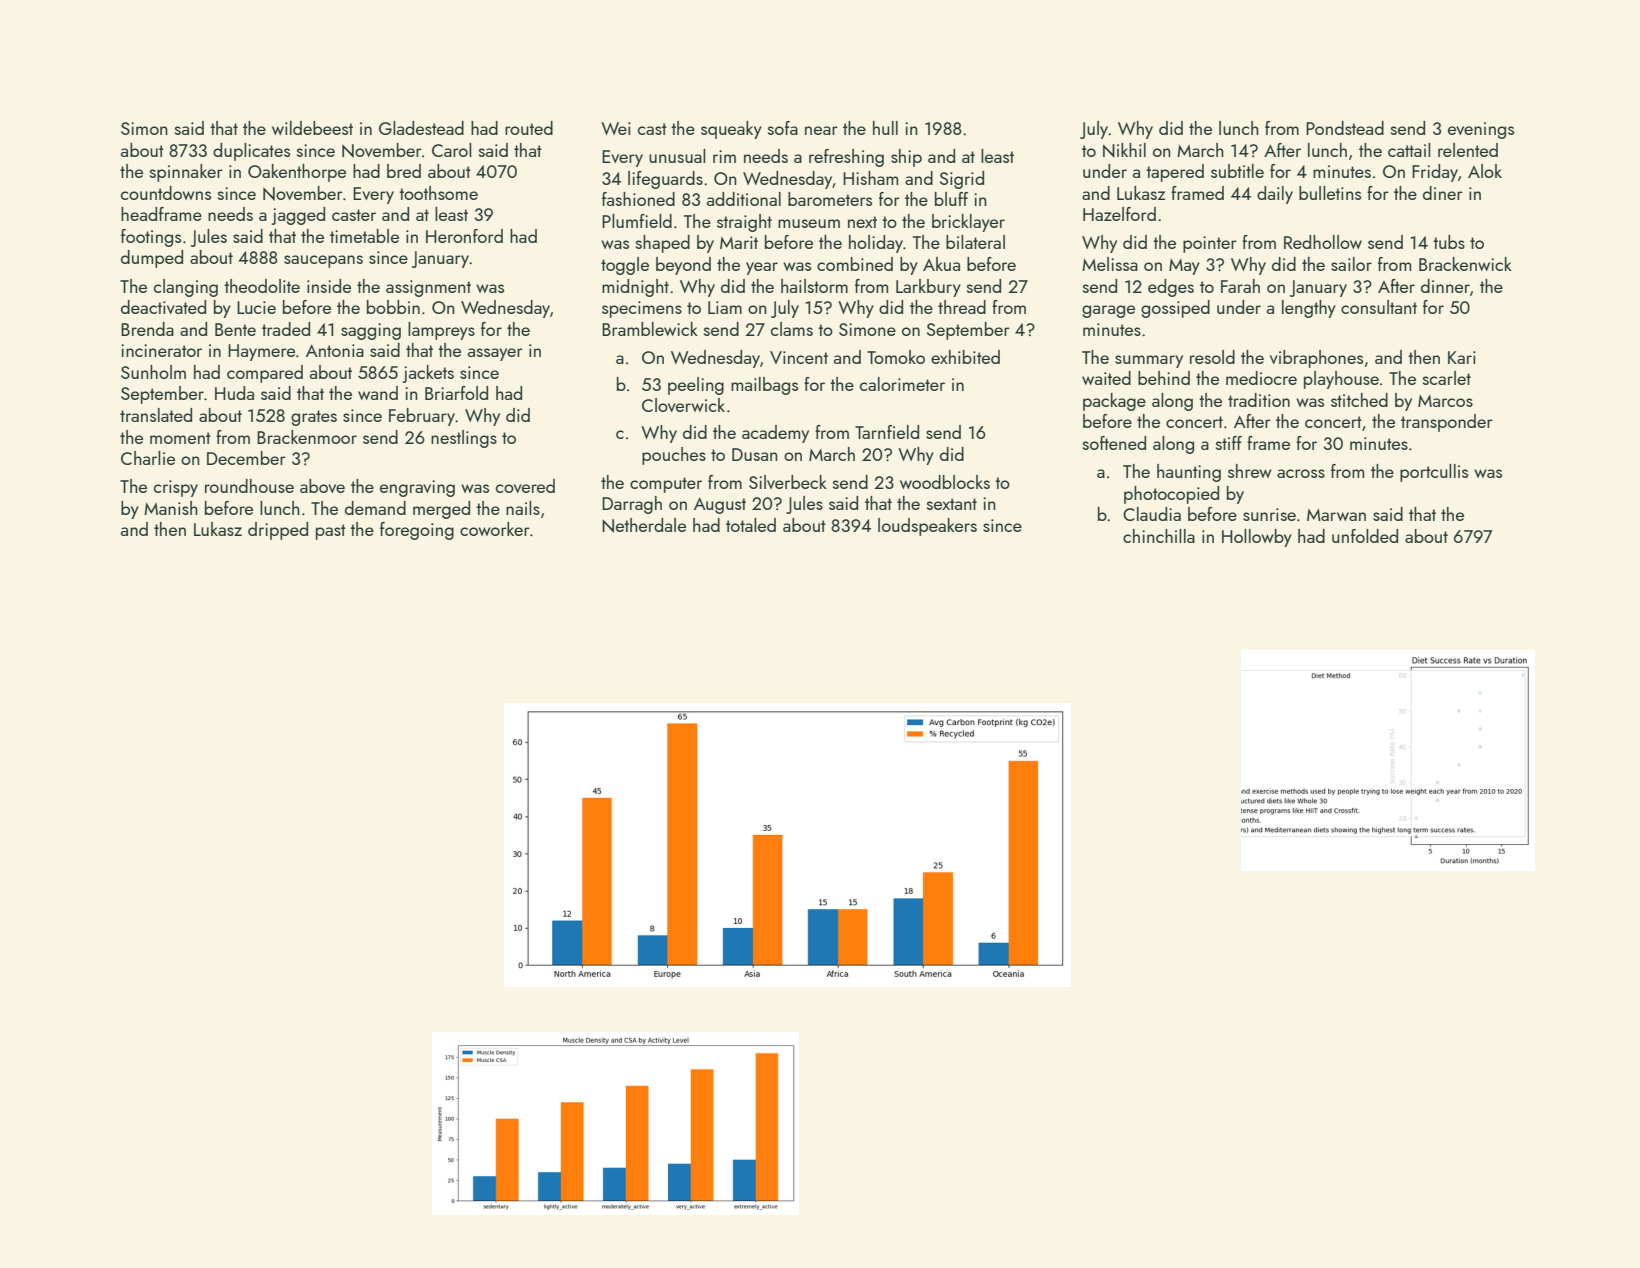 This screenshot has width=1640, height=1268. What do you see at coordinates (312, 128) in the screenshot?
I see `wildebeest` at bounding box center [312, 128].
